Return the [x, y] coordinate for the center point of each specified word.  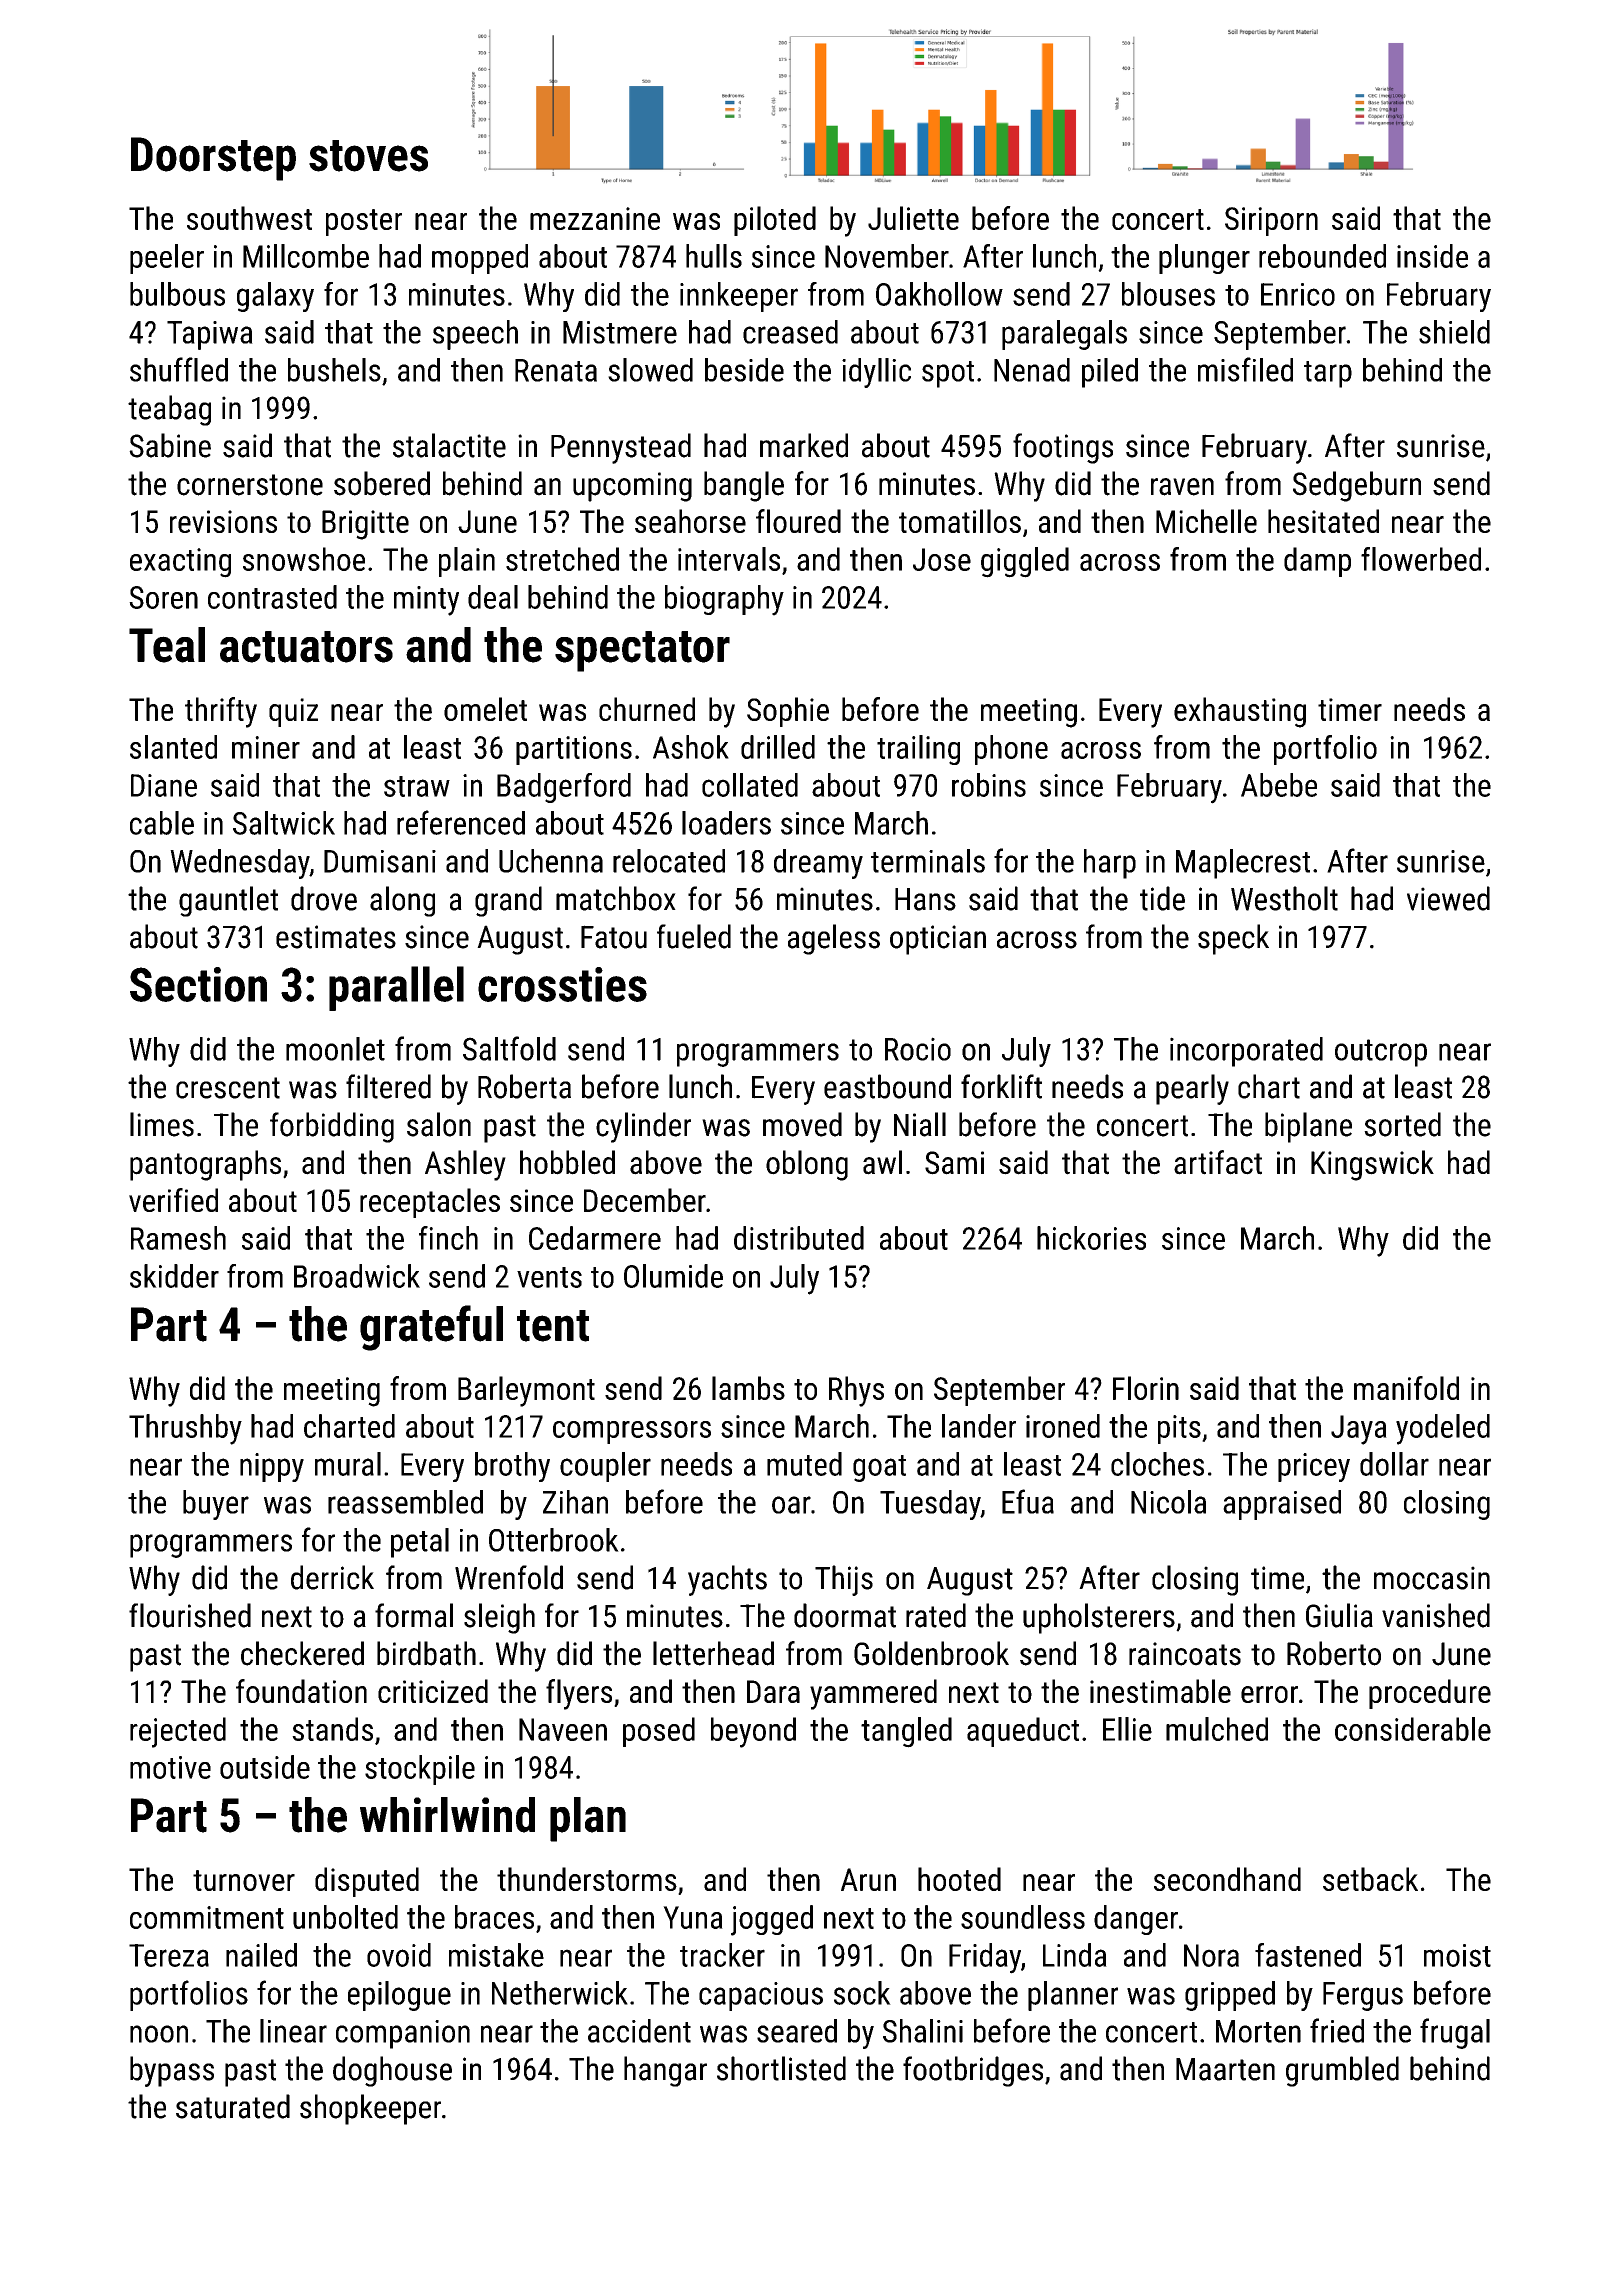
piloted [775, 221]
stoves [368, 156]
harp [1110, 864]
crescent [228, 1088]
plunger [1204, 259]
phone [1011, 750]
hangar [665, 2071]
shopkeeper [370, 2109]
